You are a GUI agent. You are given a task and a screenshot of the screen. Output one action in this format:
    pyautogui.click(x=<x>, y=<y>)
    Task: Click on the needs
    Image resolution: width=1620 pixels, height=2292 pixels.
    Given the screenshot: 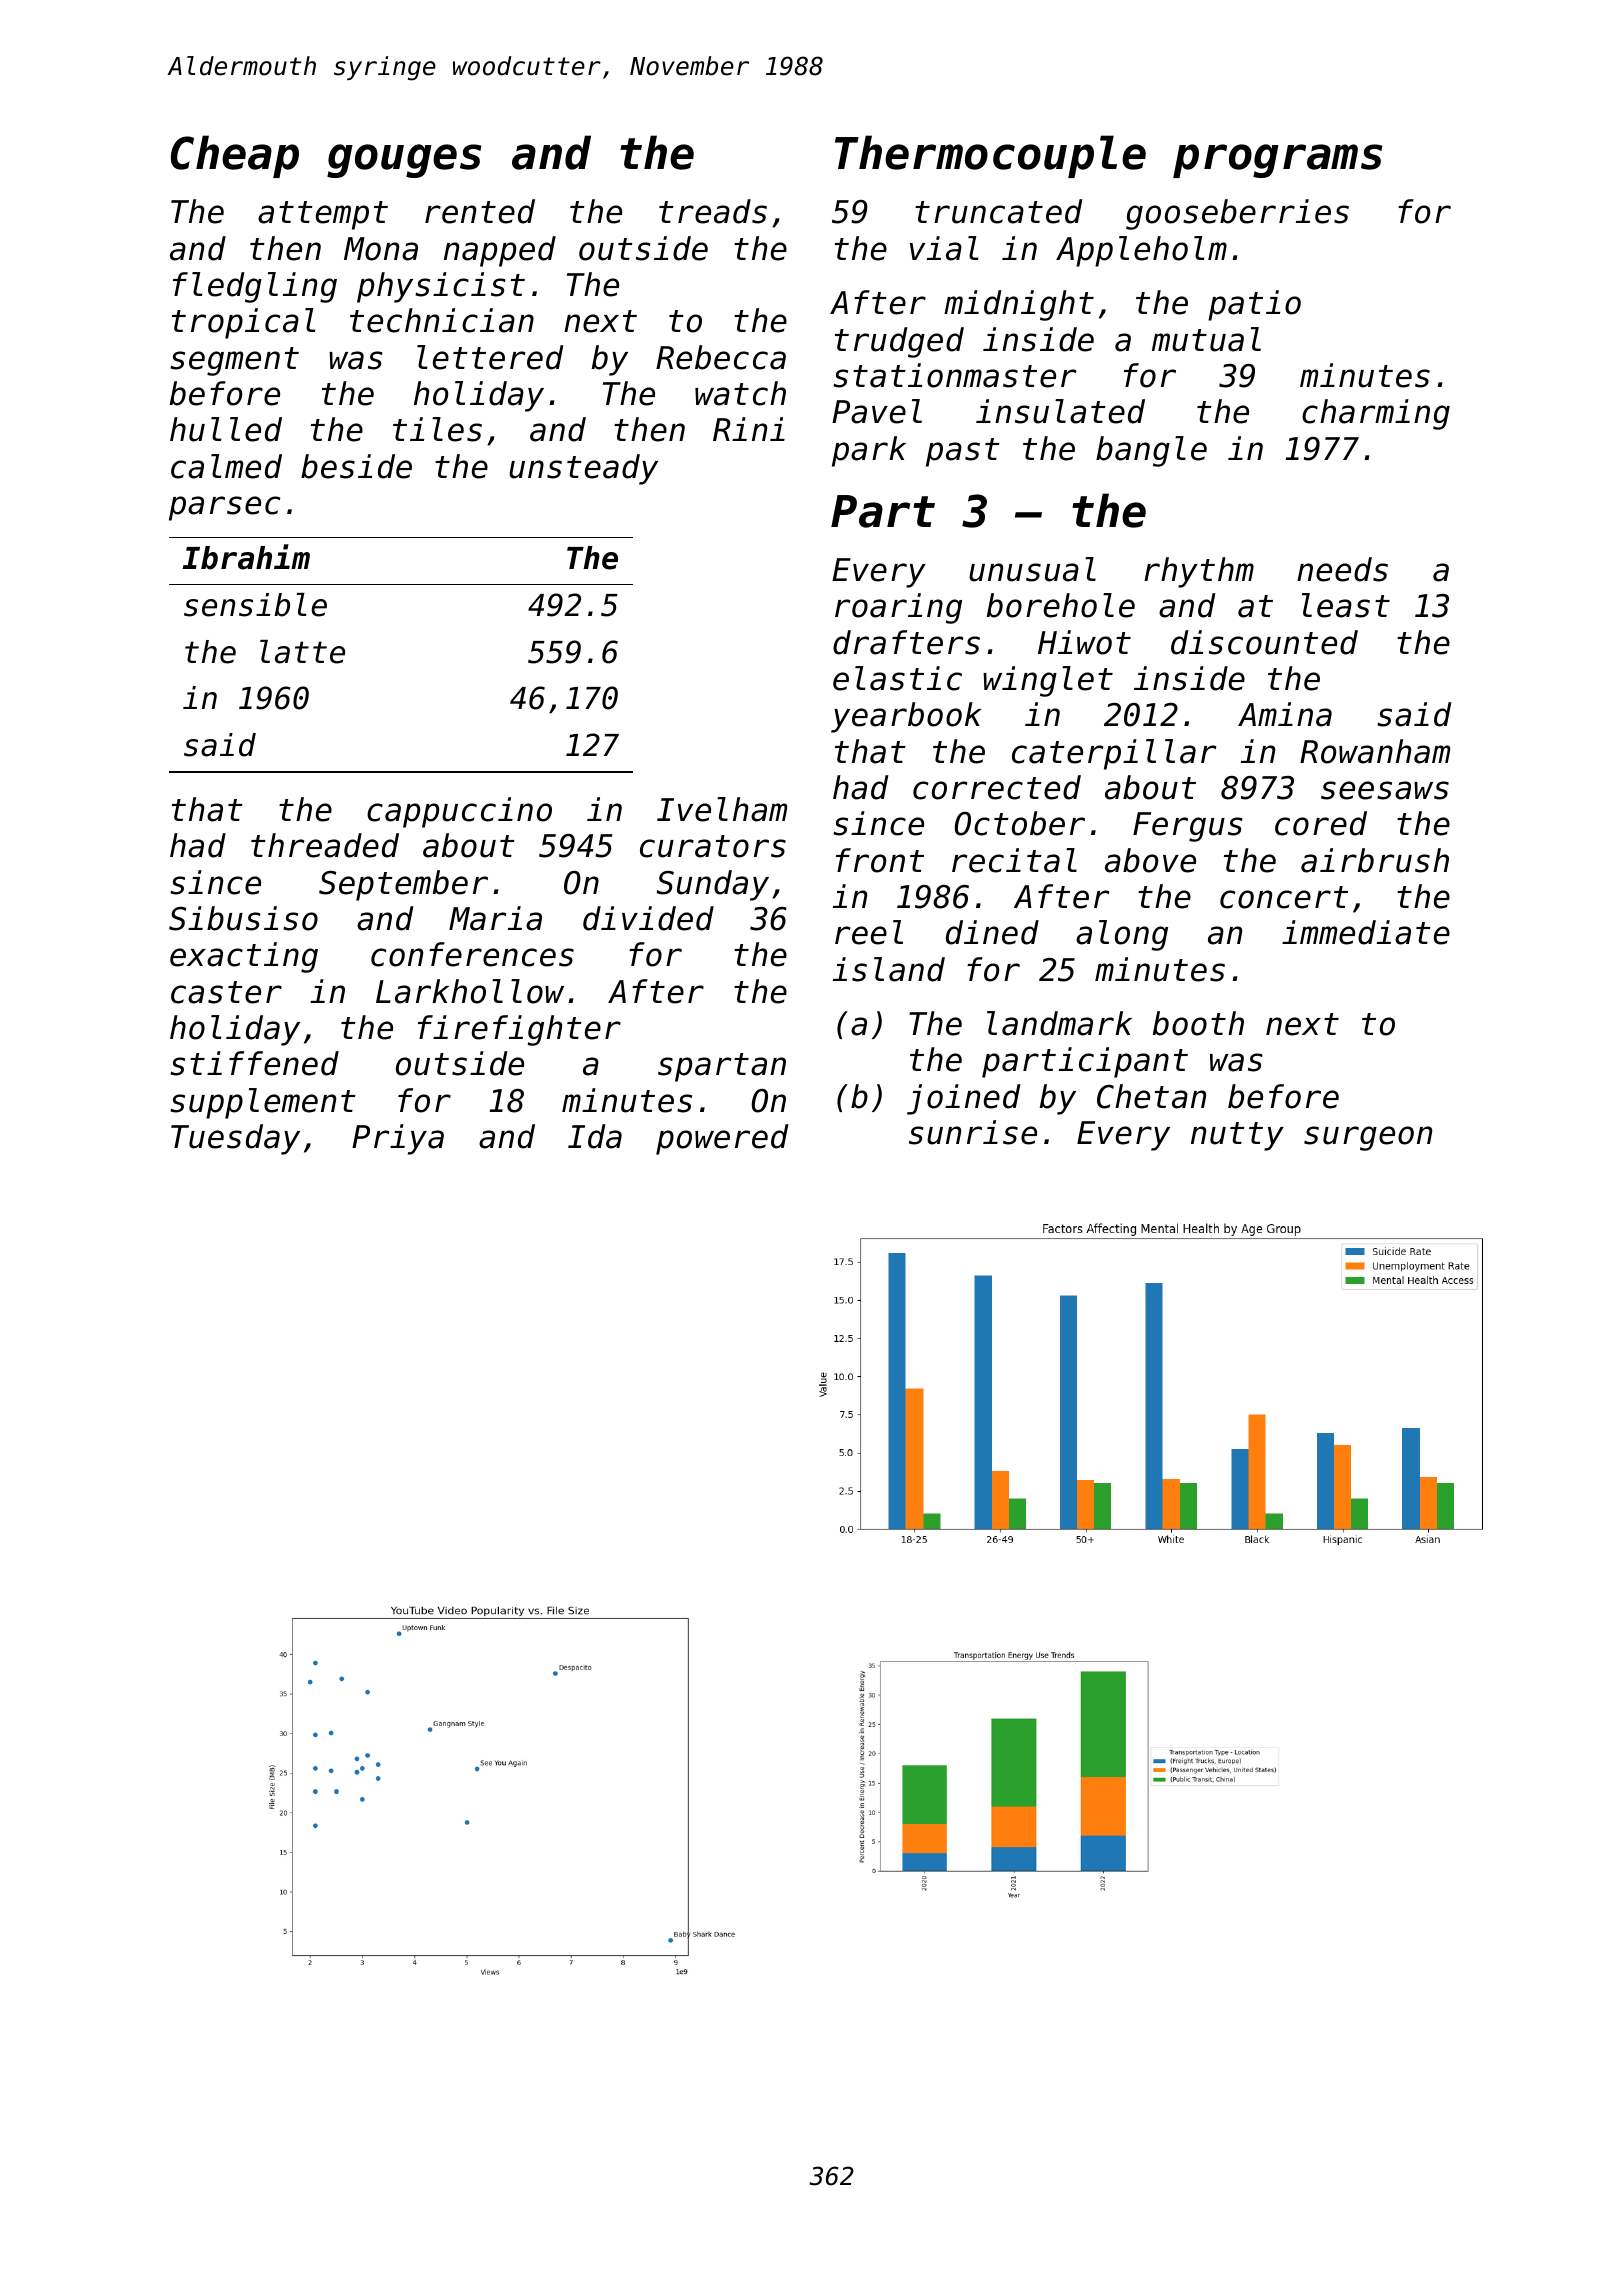 What is the action you would take?
    pyautogui.click(x=1342, y=569)
